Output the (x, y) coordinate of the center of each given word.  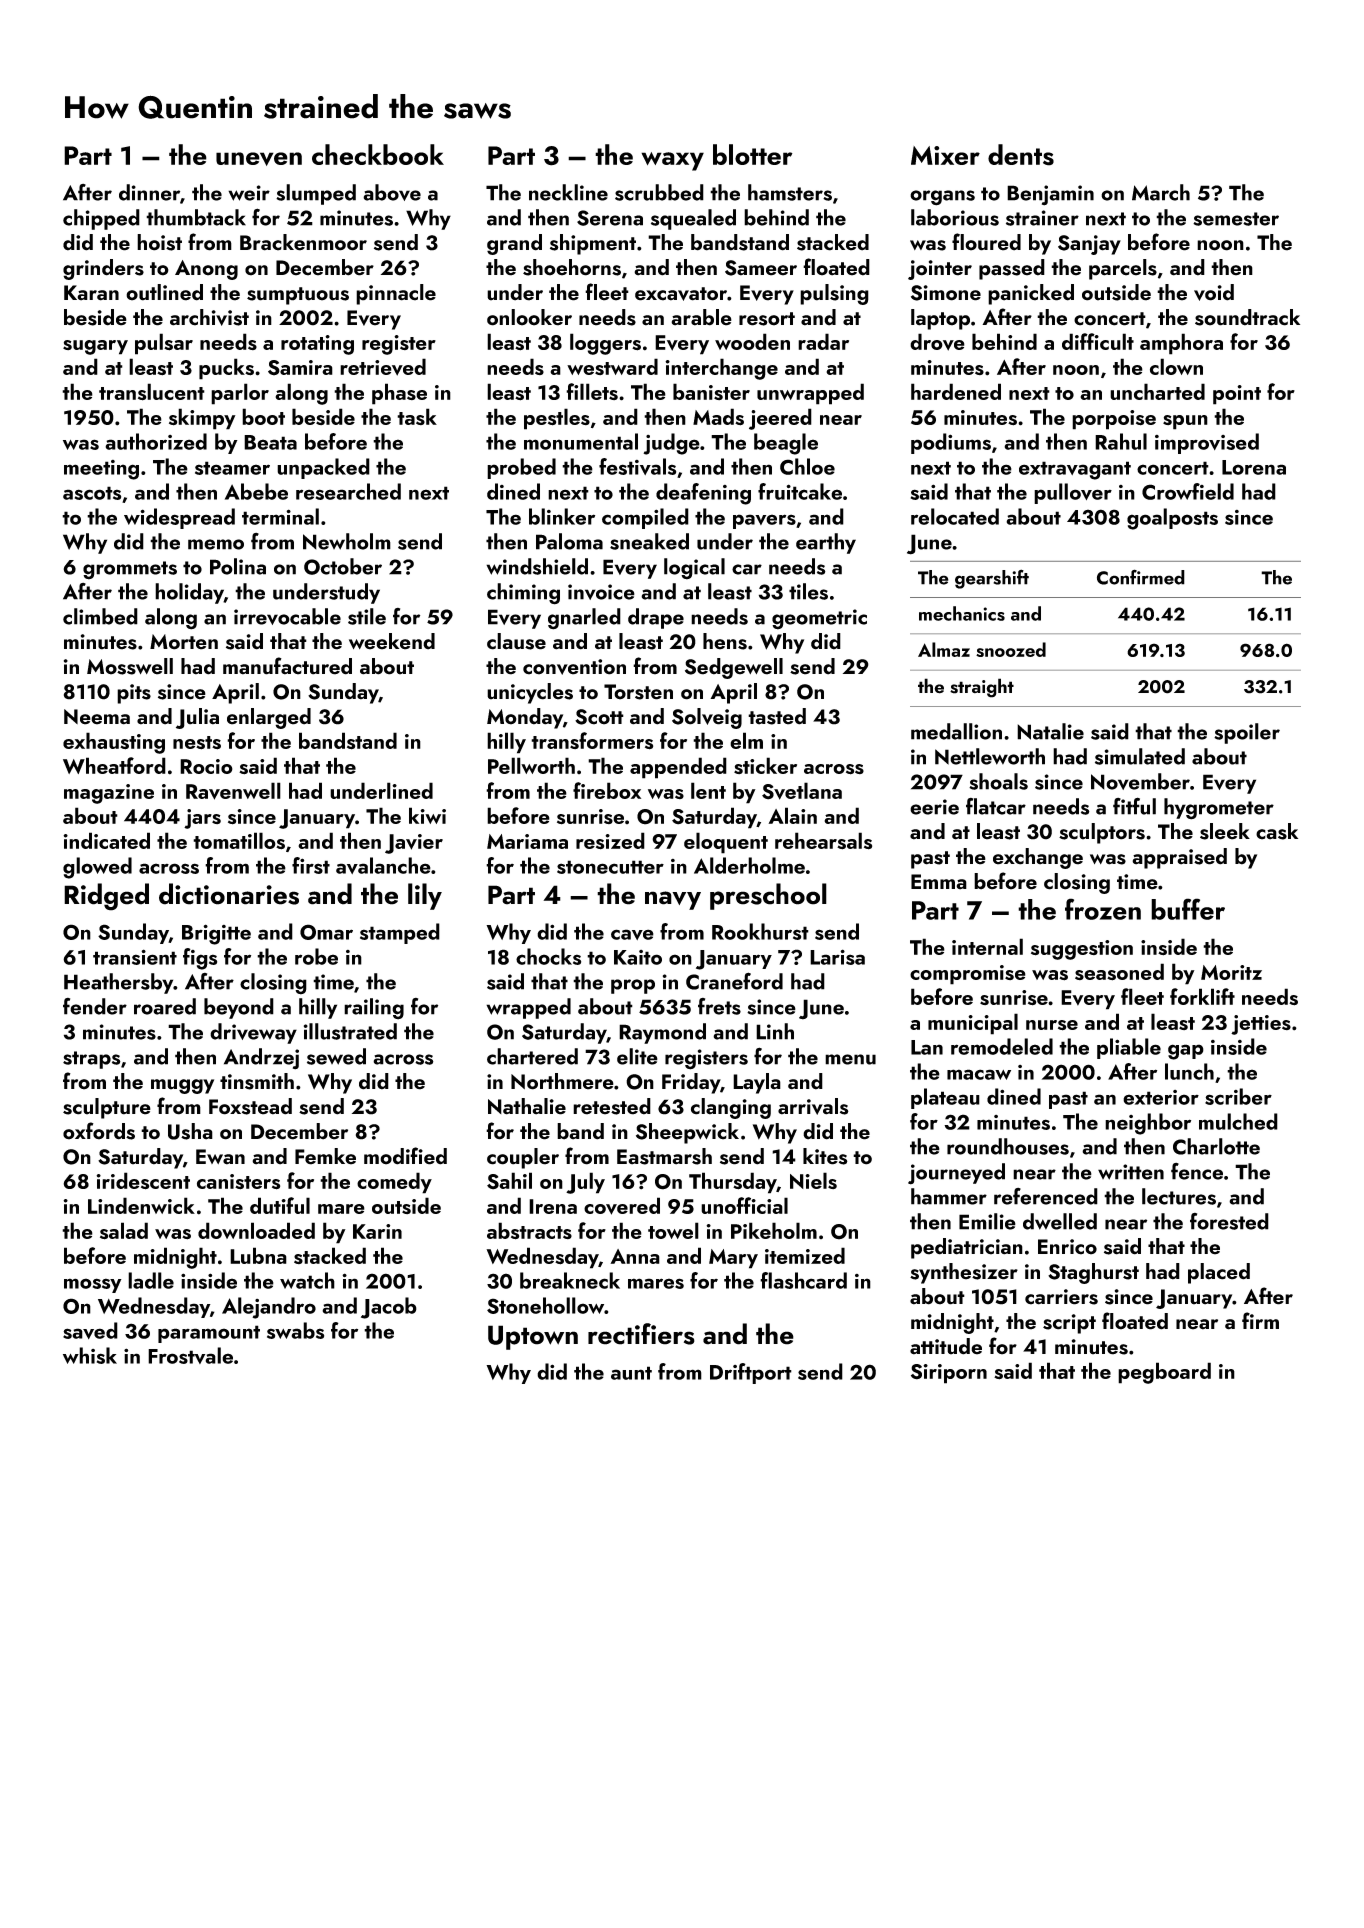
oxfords (99, 1131)
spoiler (1247, 733)
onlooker (529, 317)
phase (399, 394)
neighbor (1148, 1124)
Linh (775, 1031)
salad (124, 1231)
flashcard (803, 1280)
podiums (951, 443)
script (1069, 1324)
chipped (101, 219)
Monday (525, 718)
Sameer (761, 268)
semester (1236, 219)
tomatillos (239, 841)
